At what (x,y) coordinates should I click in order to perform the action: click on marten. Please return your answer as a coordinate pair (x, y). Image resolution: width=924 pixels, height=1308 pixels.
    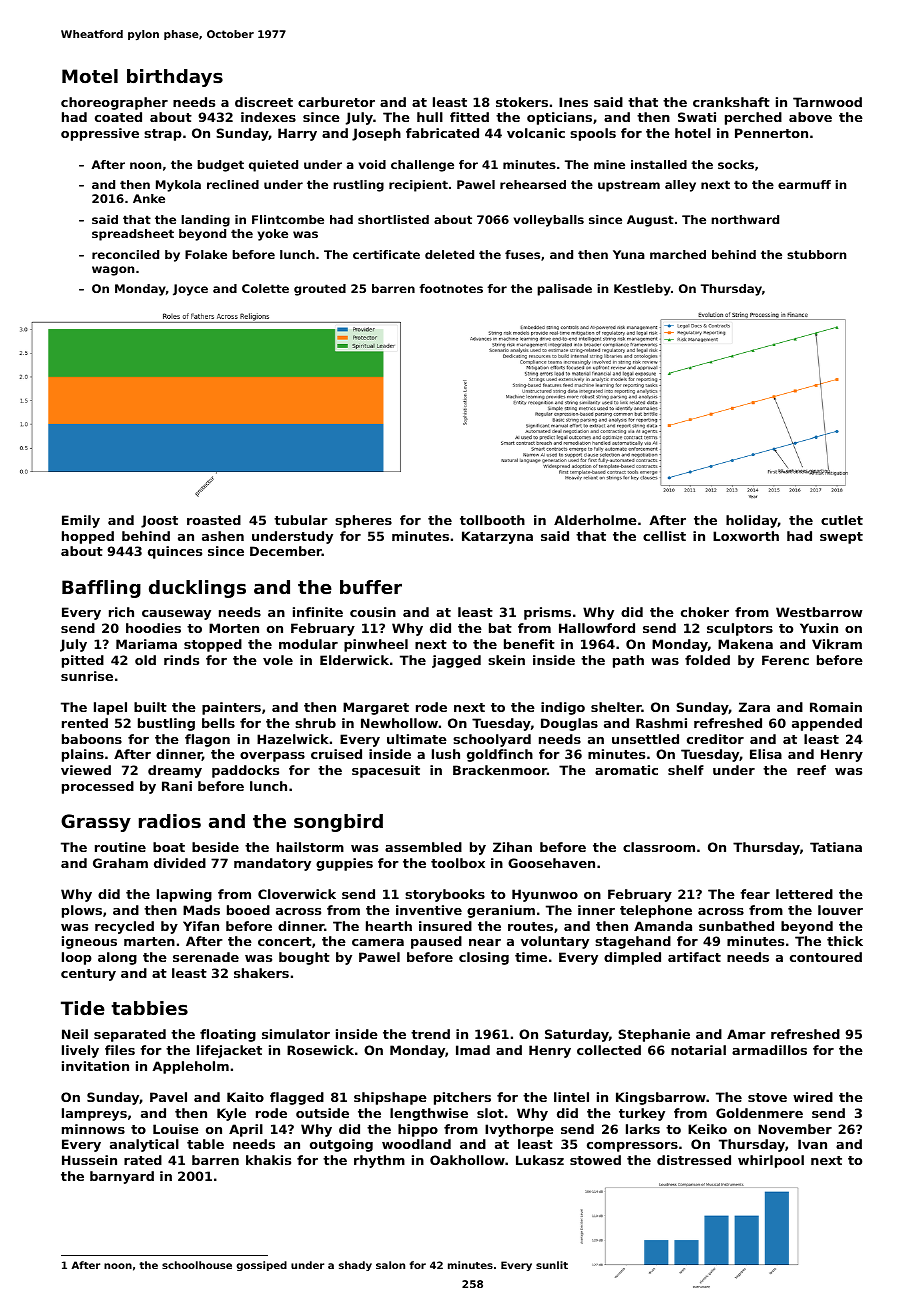
    Looking at the image, I should click on (149, 941).
